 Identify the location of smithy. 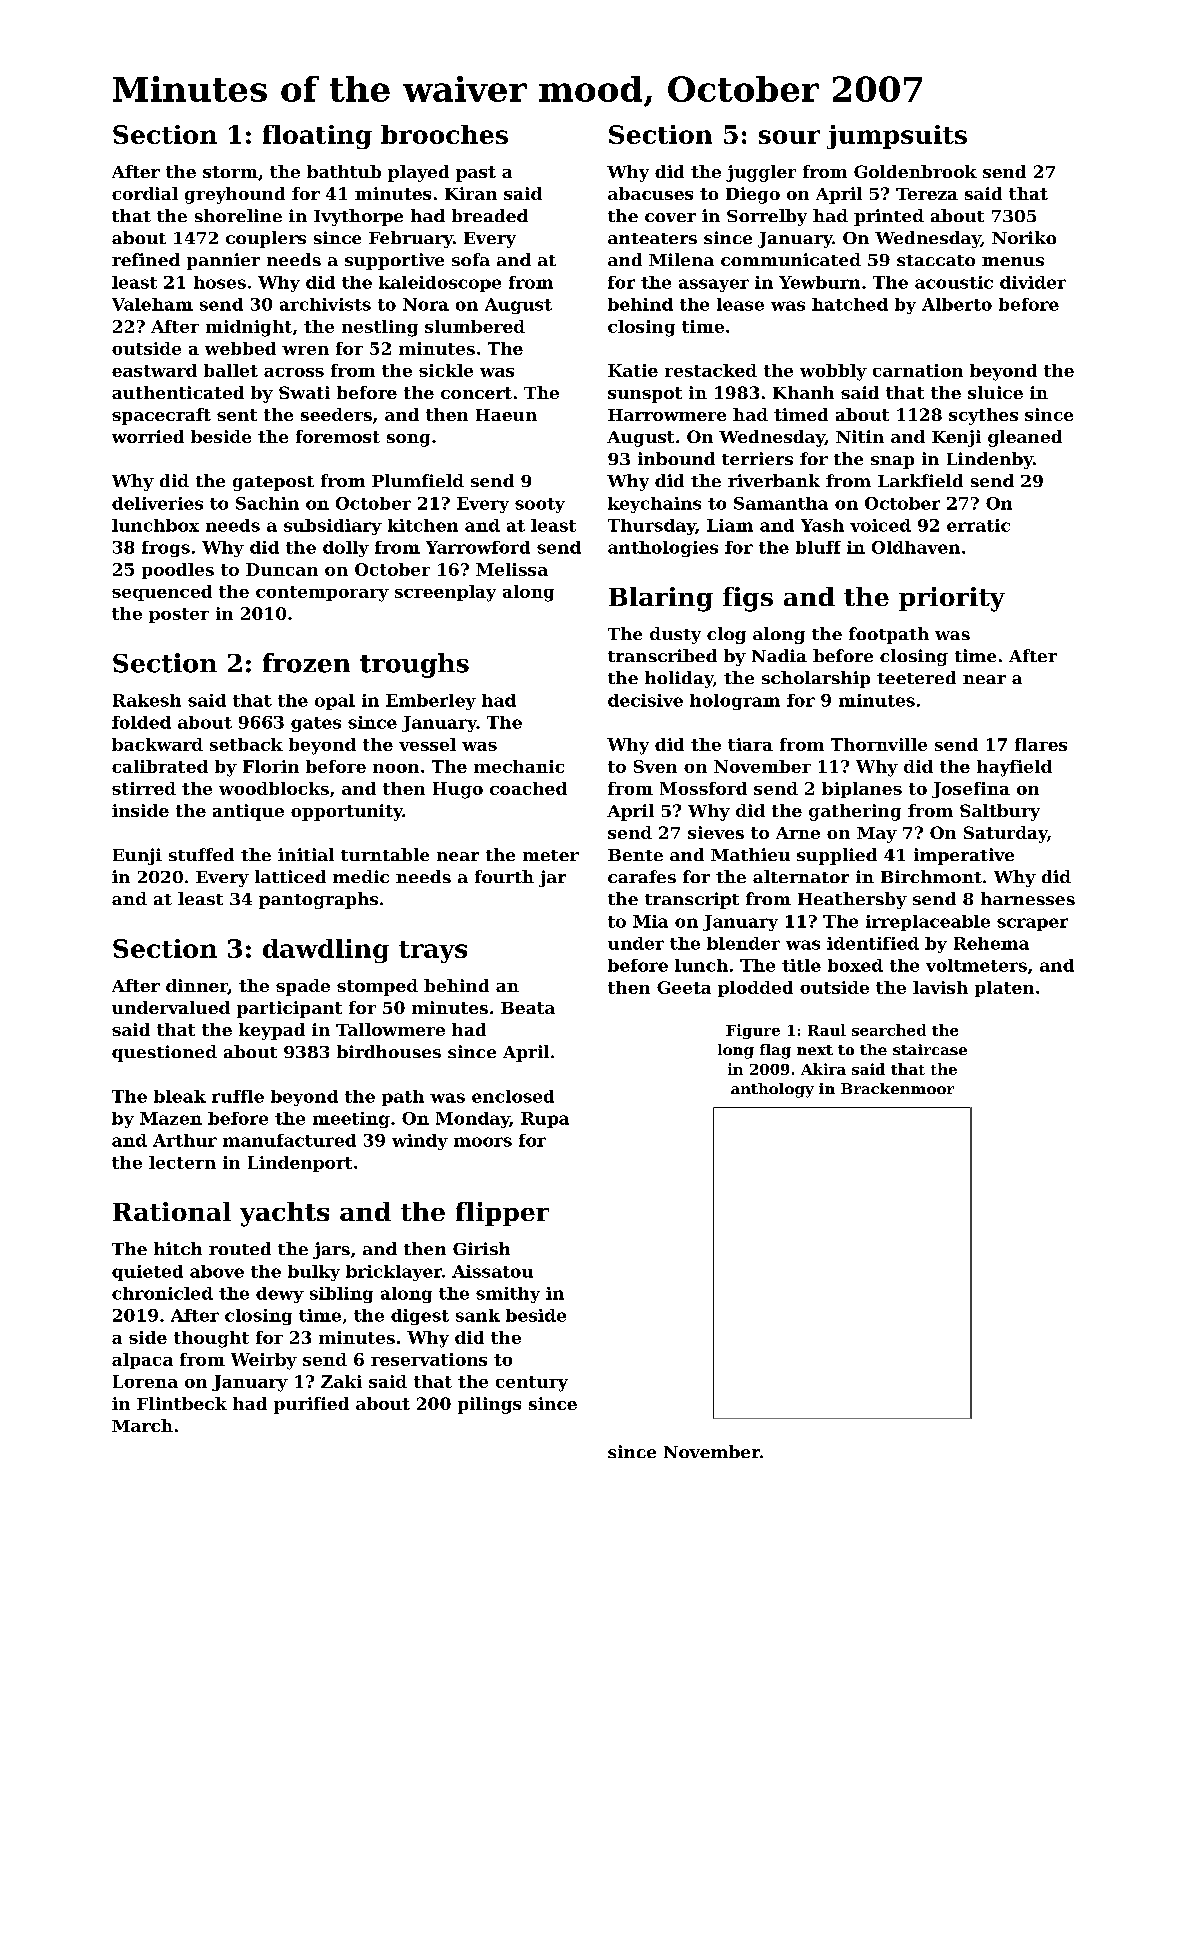
(508, 1295).
